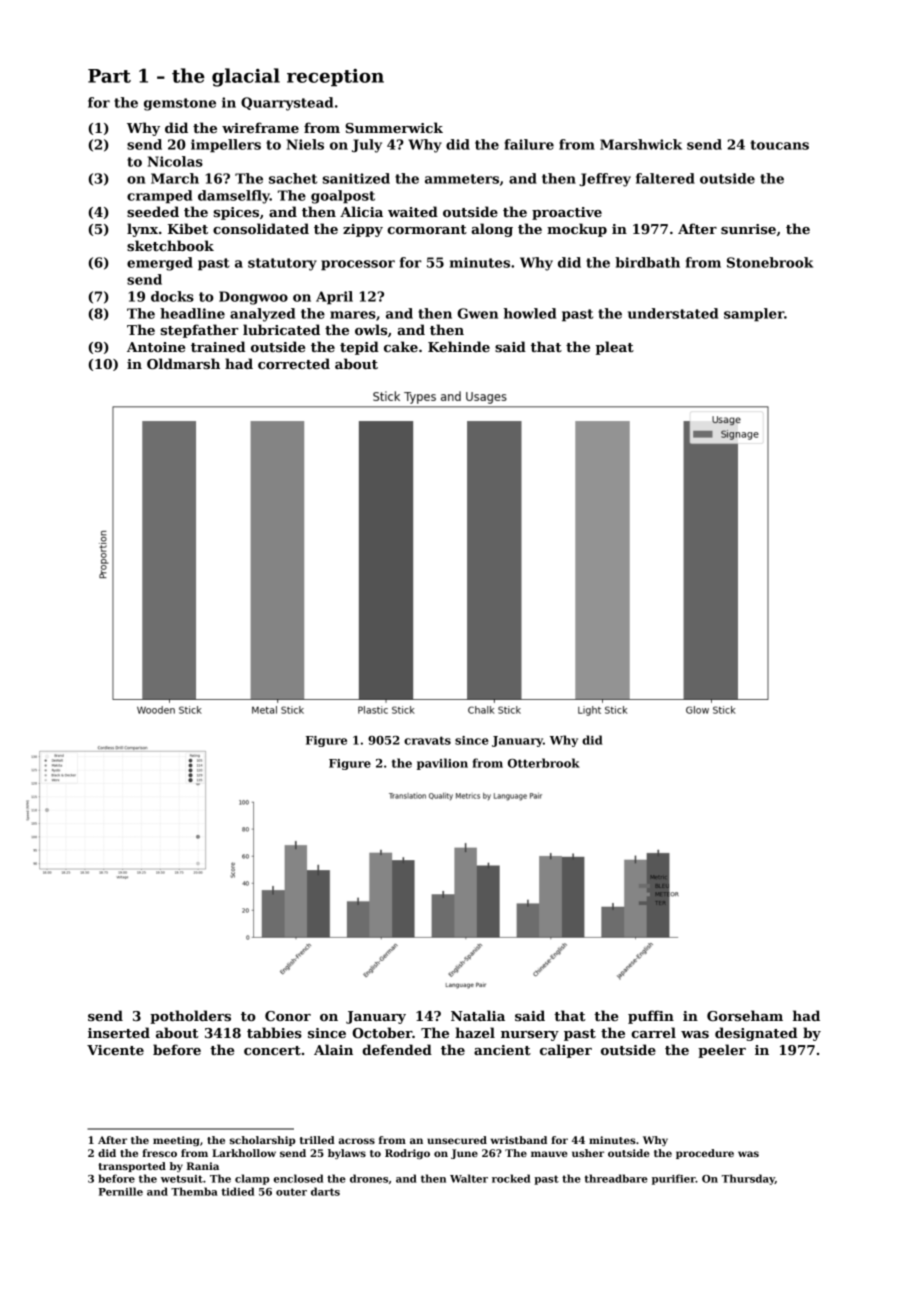 The image size is (908, 1316). What do you see at coordinates (335, 77) in the page?
I see `reception` at bounding box center [335, 77].
